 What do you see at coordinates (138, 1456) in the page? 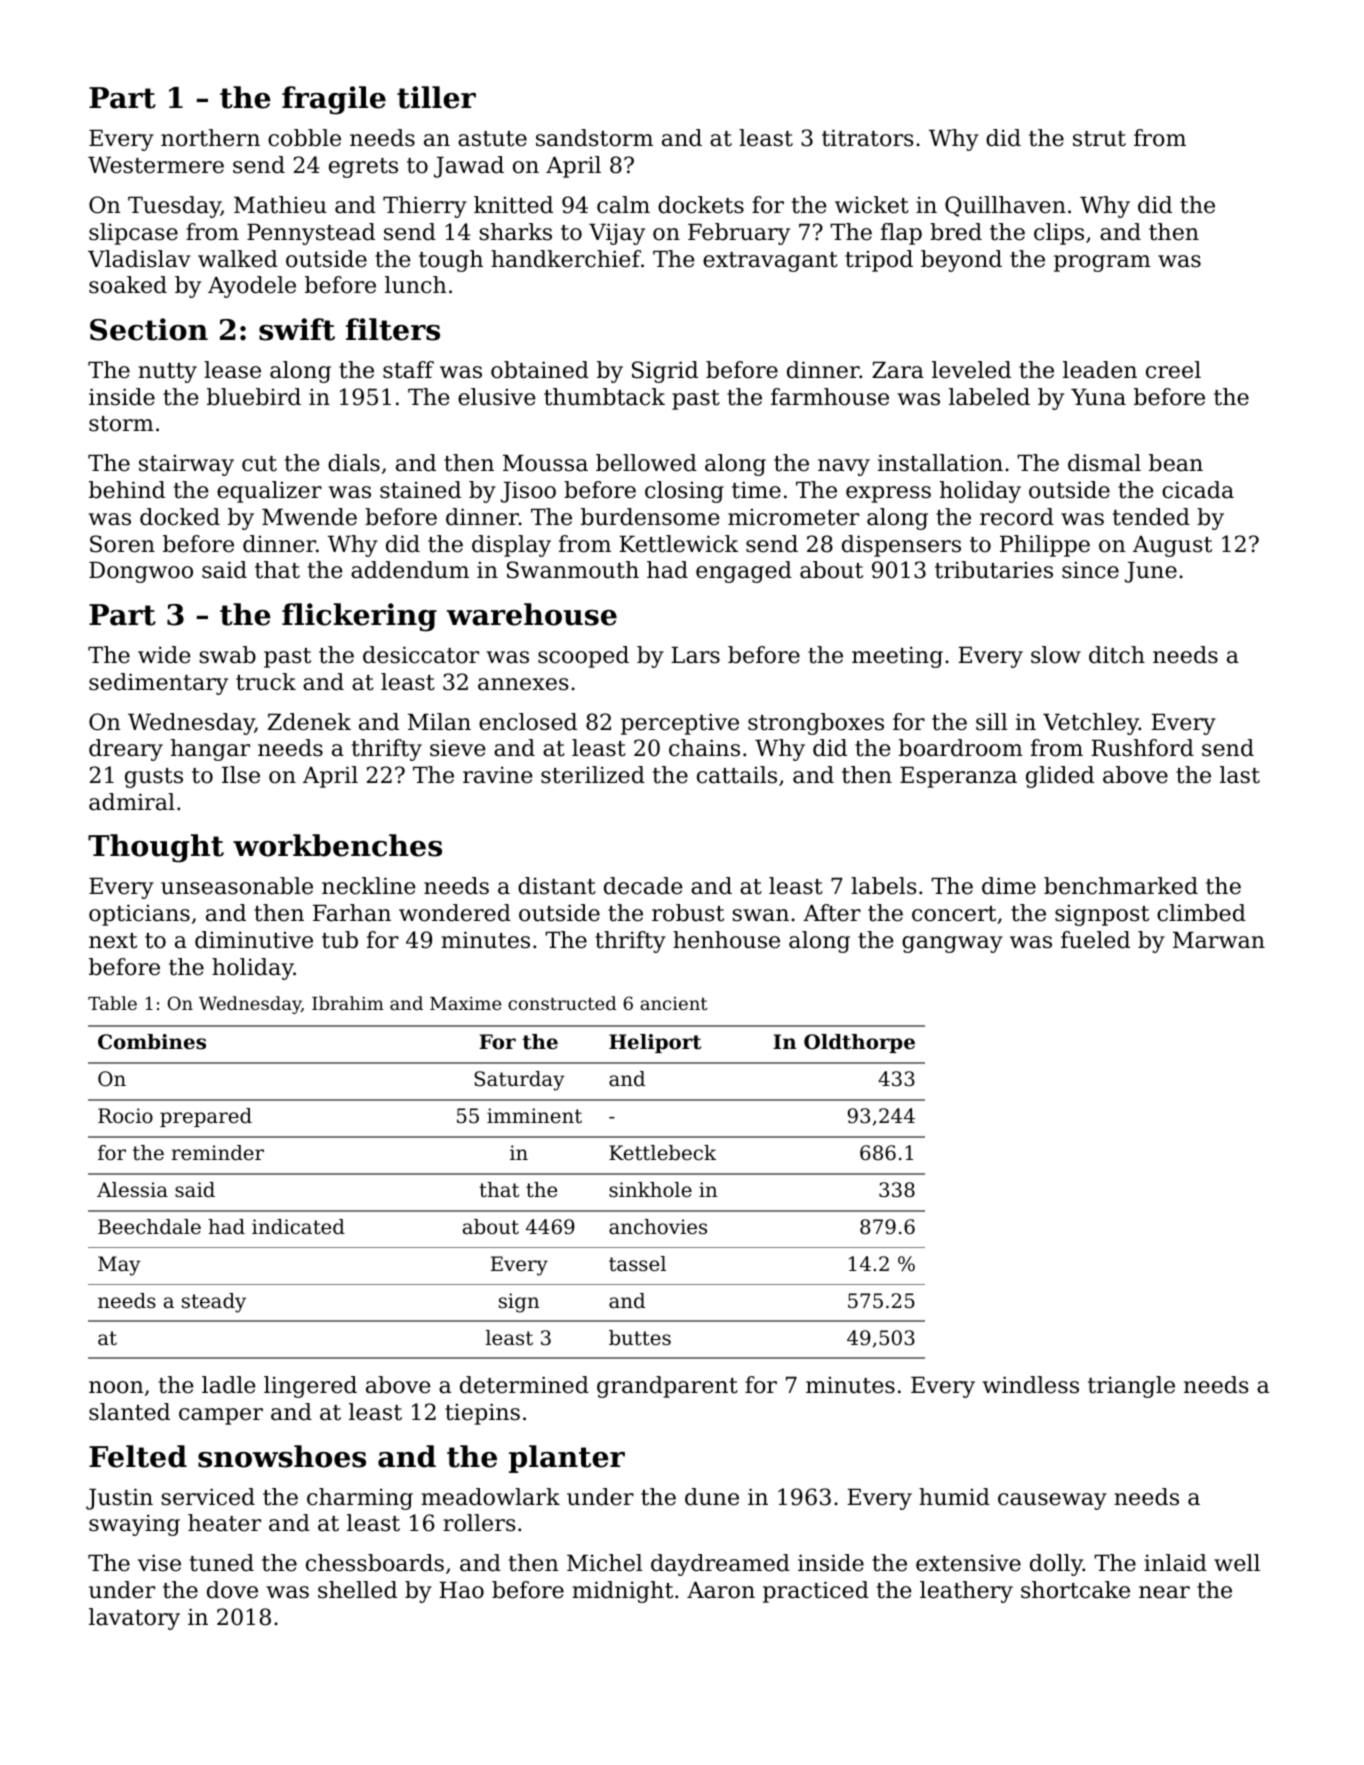
I see `Felted` at bounding box center [138, 1456].
